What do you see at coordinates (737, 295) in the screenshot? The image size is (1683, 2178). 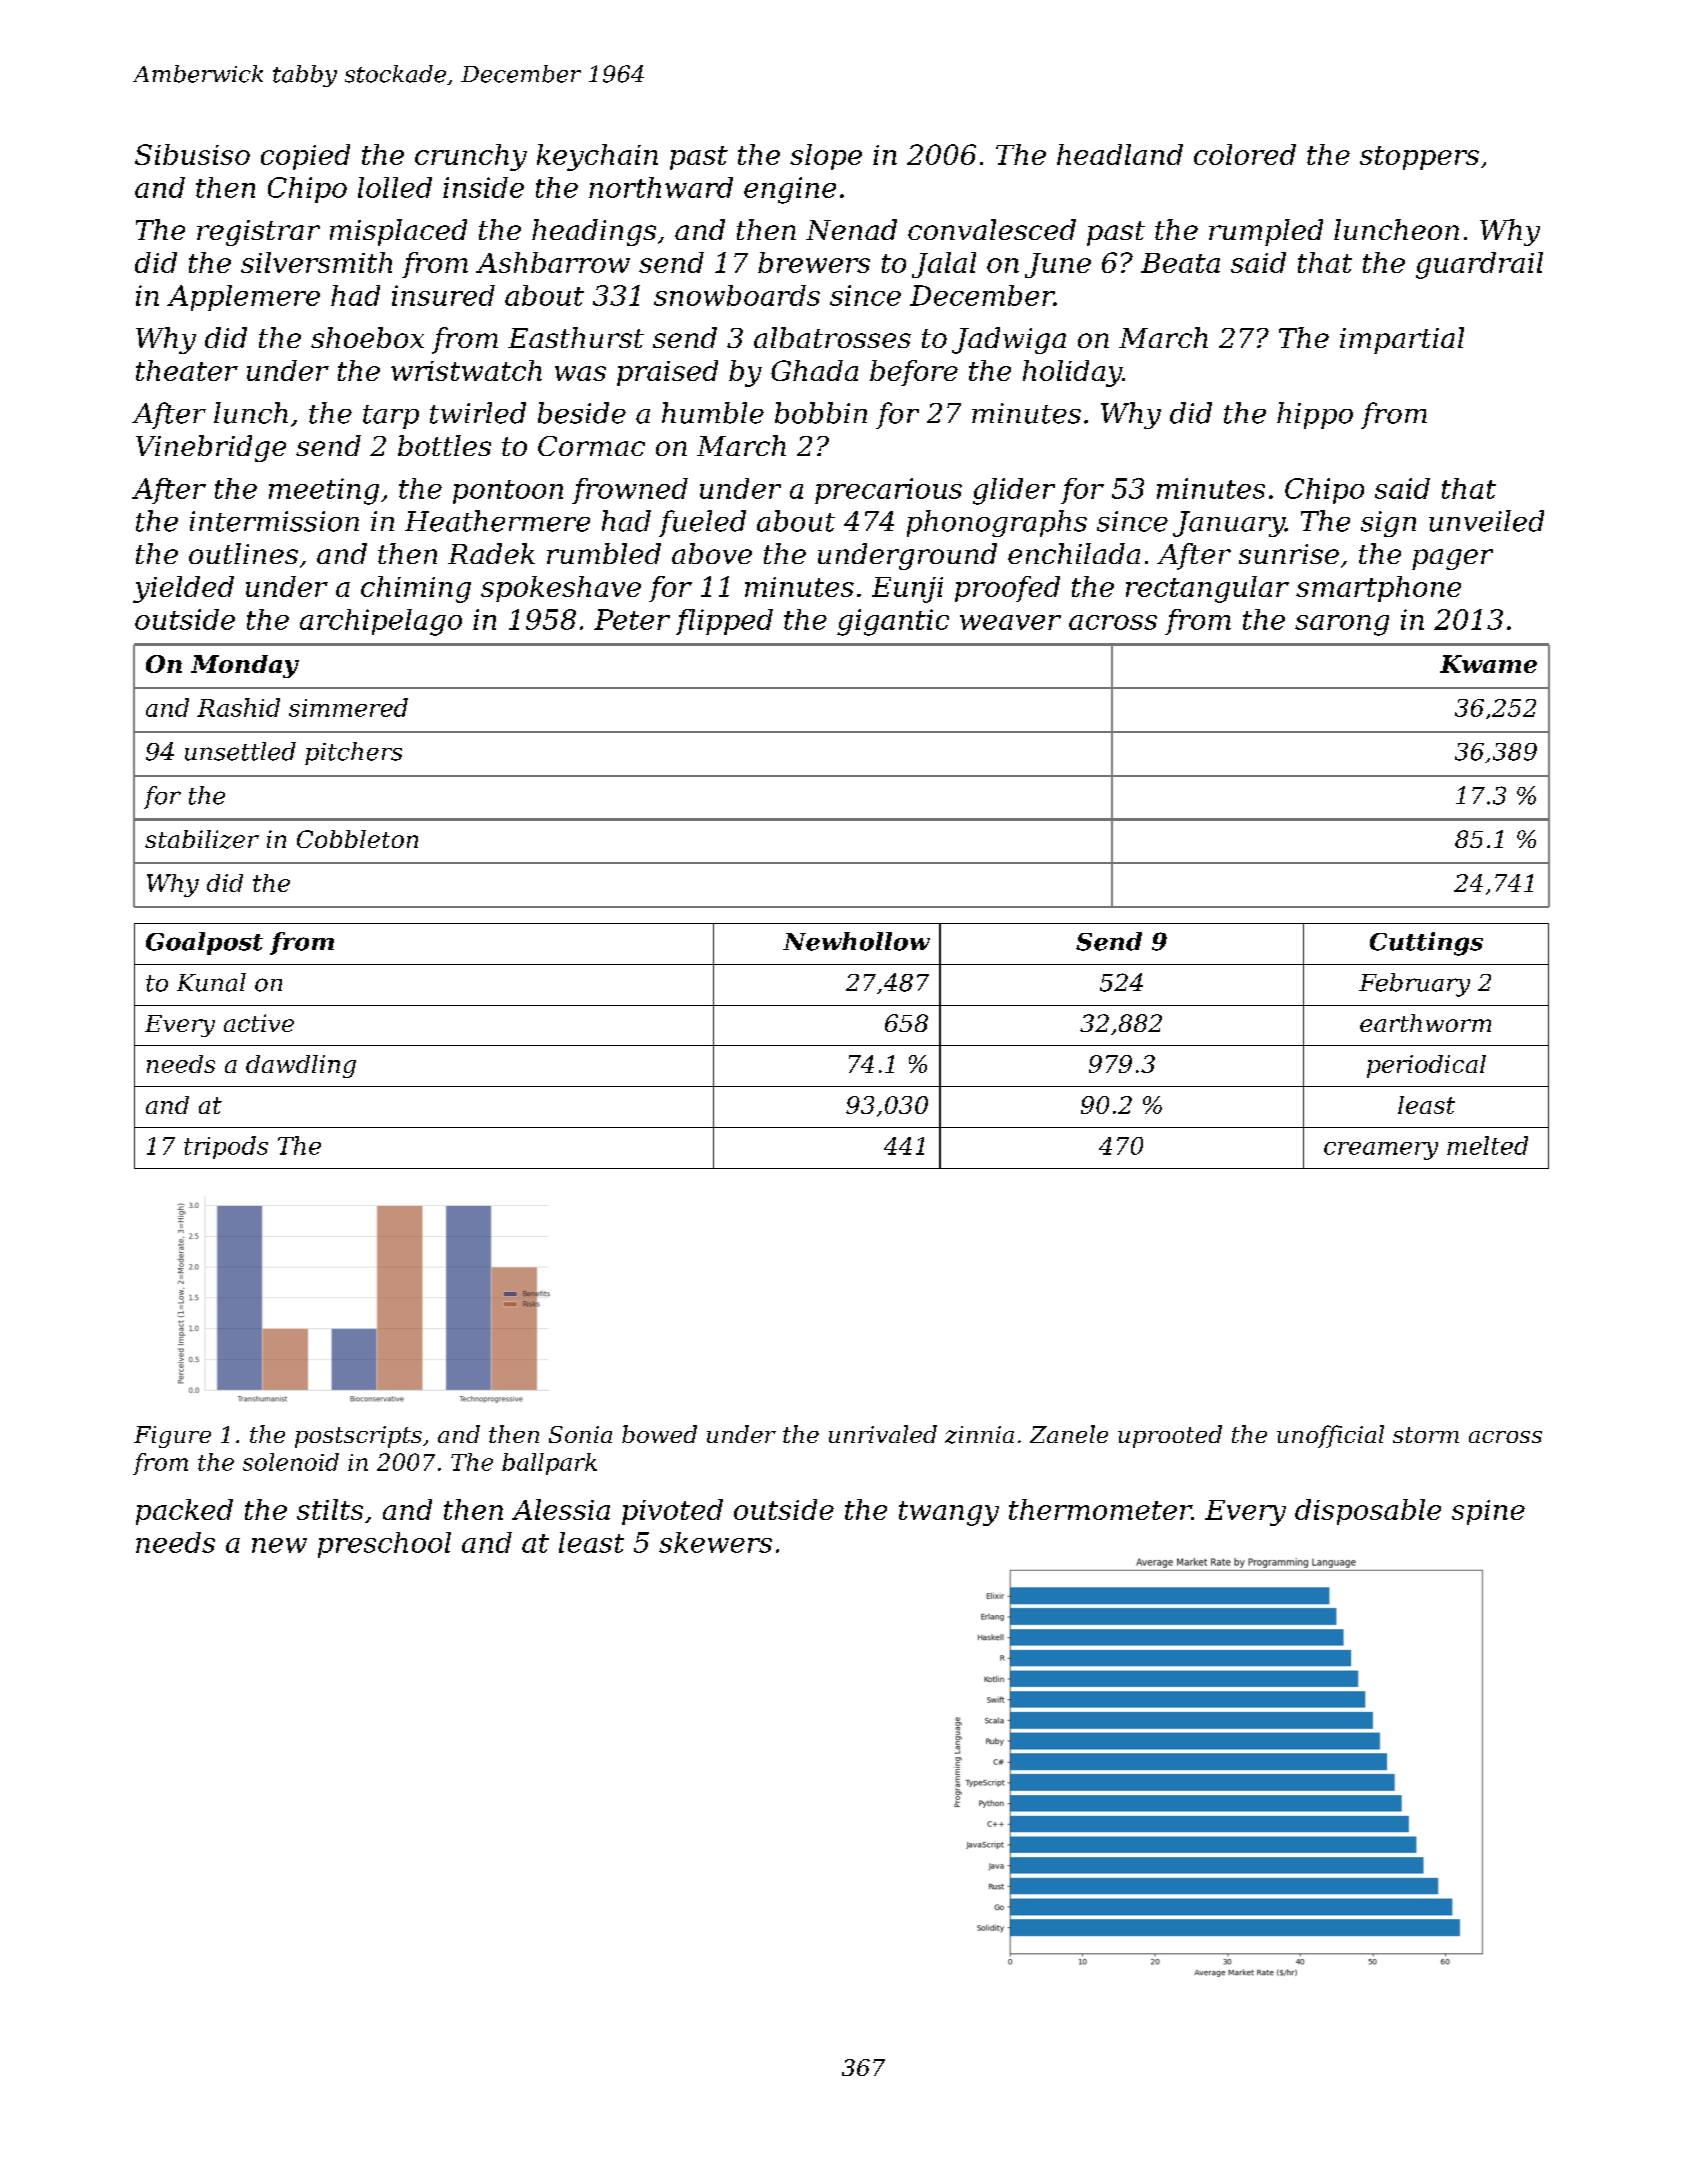 I see `snowboards` at bounding box center [737, 295].
